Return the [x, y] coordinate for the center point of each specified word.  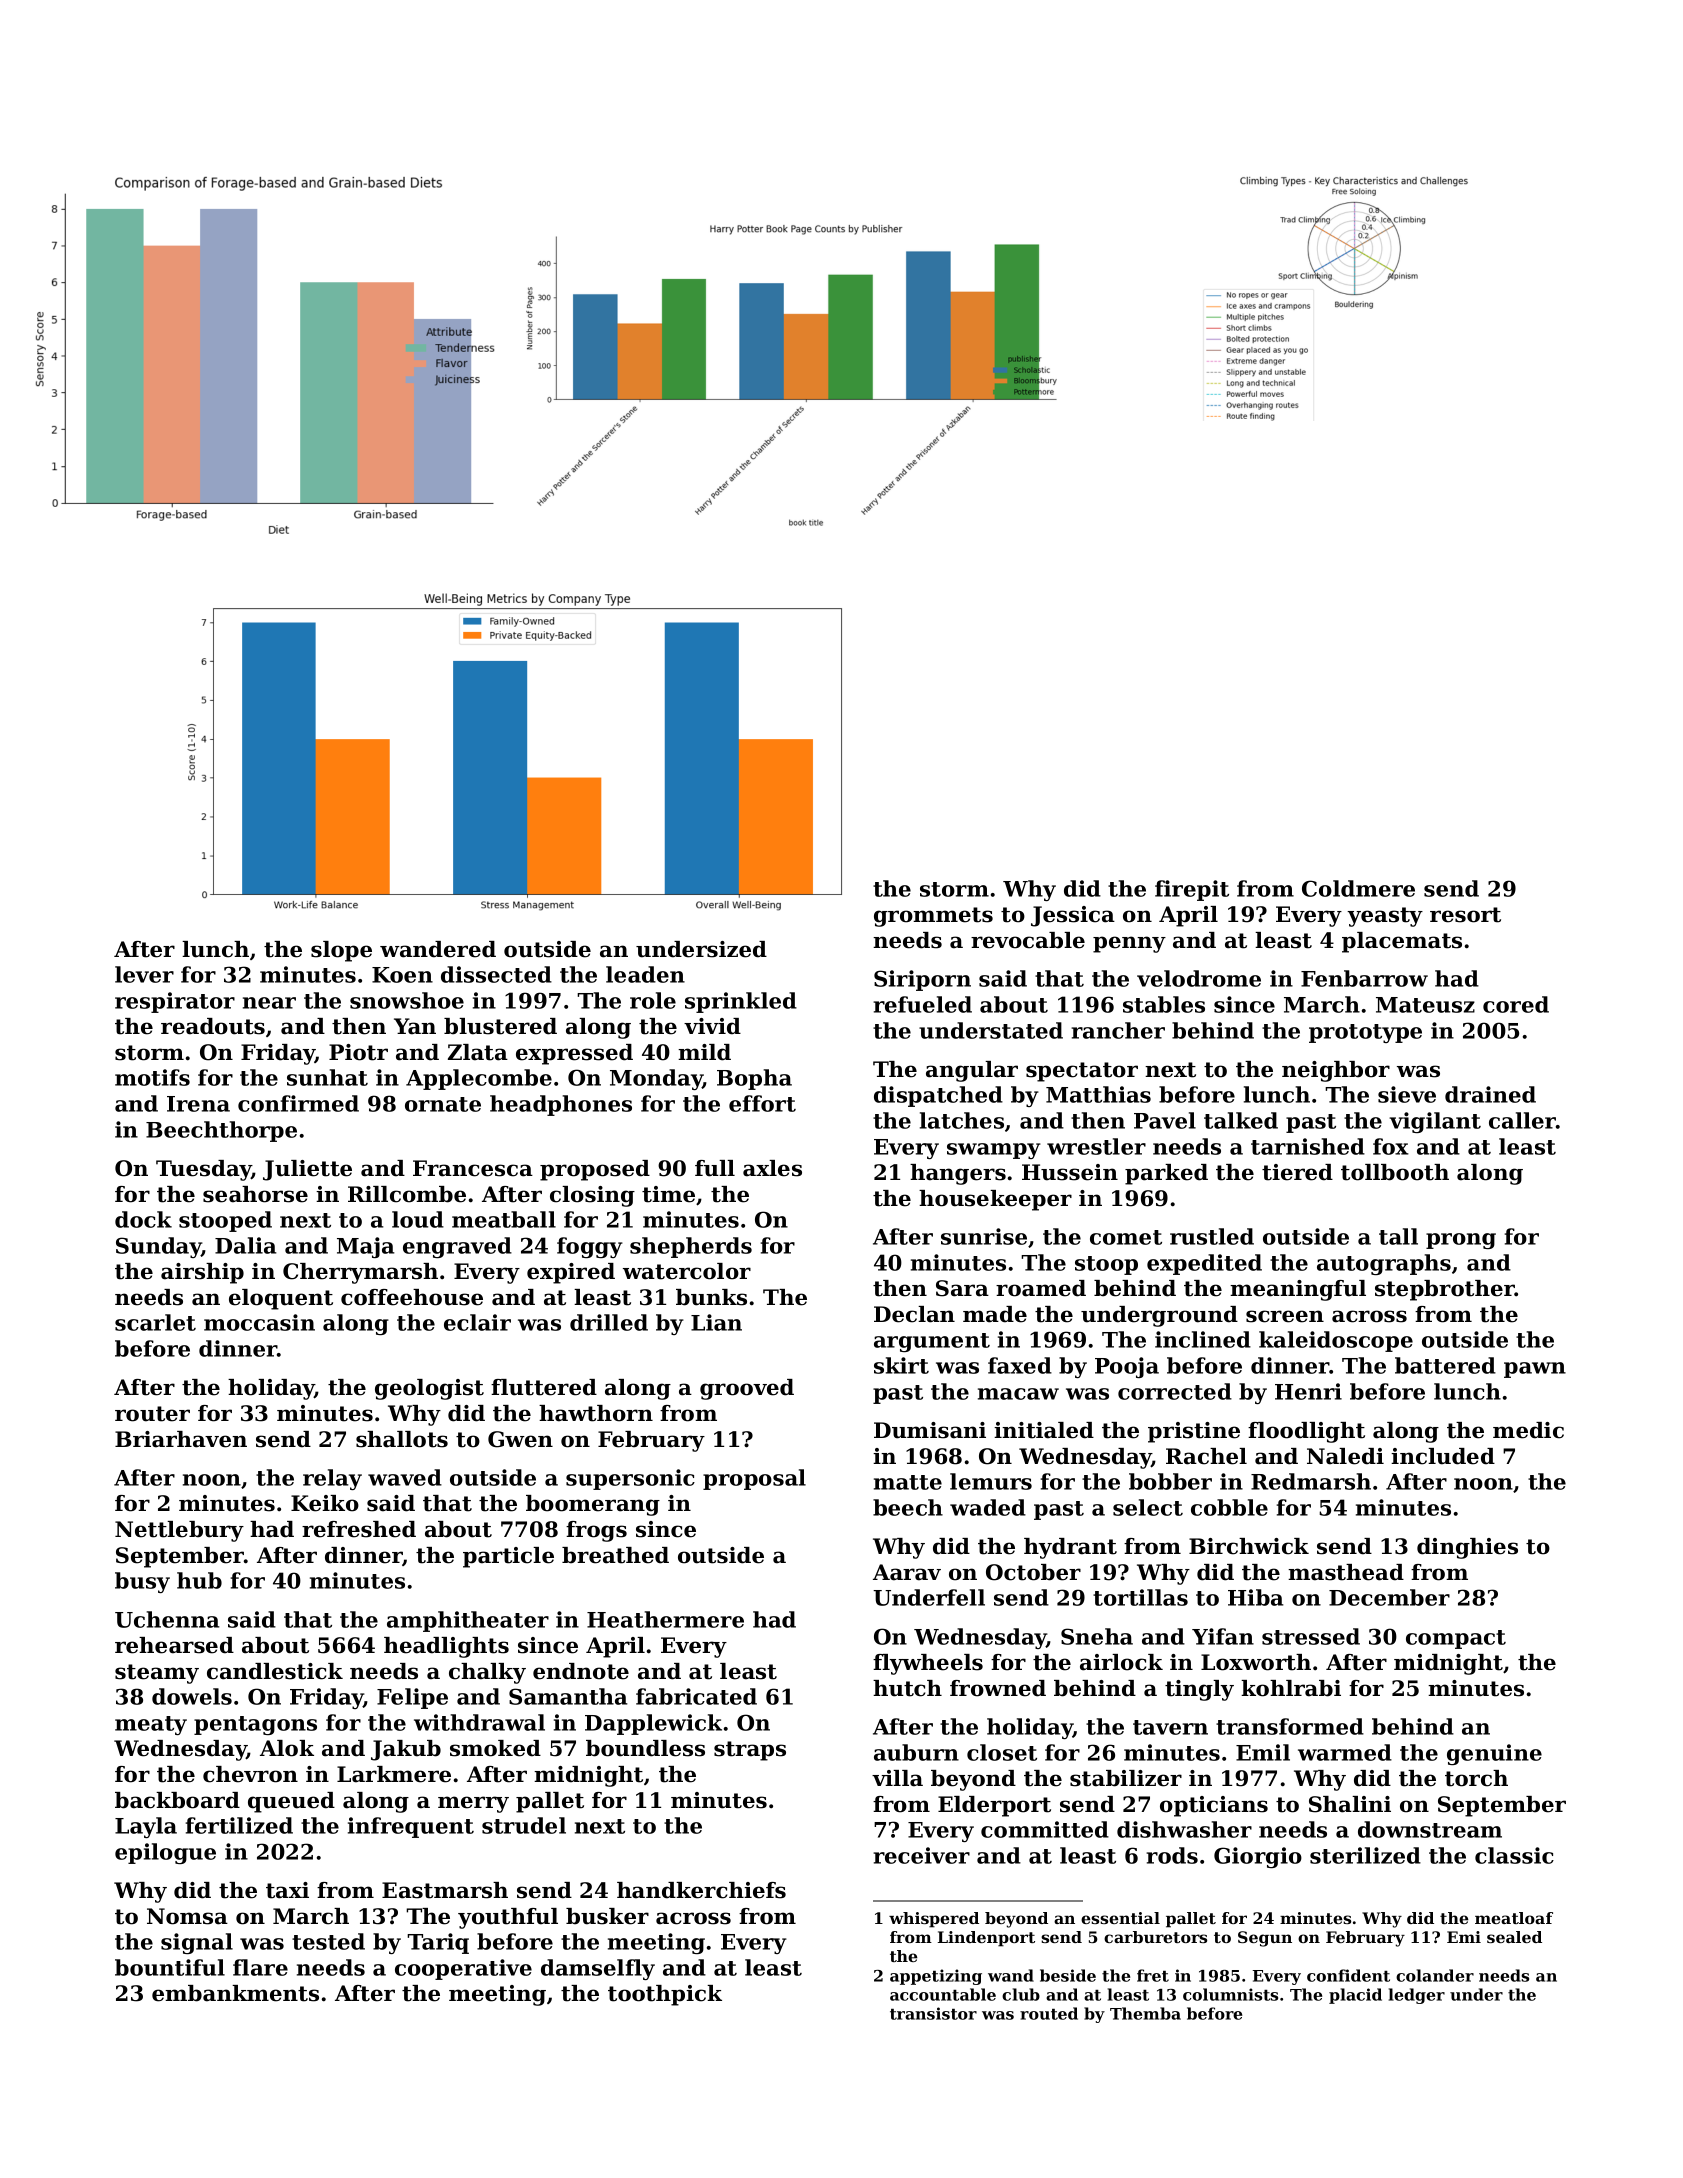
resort [1465, 915]
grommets [933, 917]
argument [932, 1342]
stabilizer [1126, 1778]
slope [341, 951]
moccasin [259, 1322]
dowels [192, 1696]
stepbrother [1445, 1290]
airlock [1121, 1662]
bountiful [170, 1967]
